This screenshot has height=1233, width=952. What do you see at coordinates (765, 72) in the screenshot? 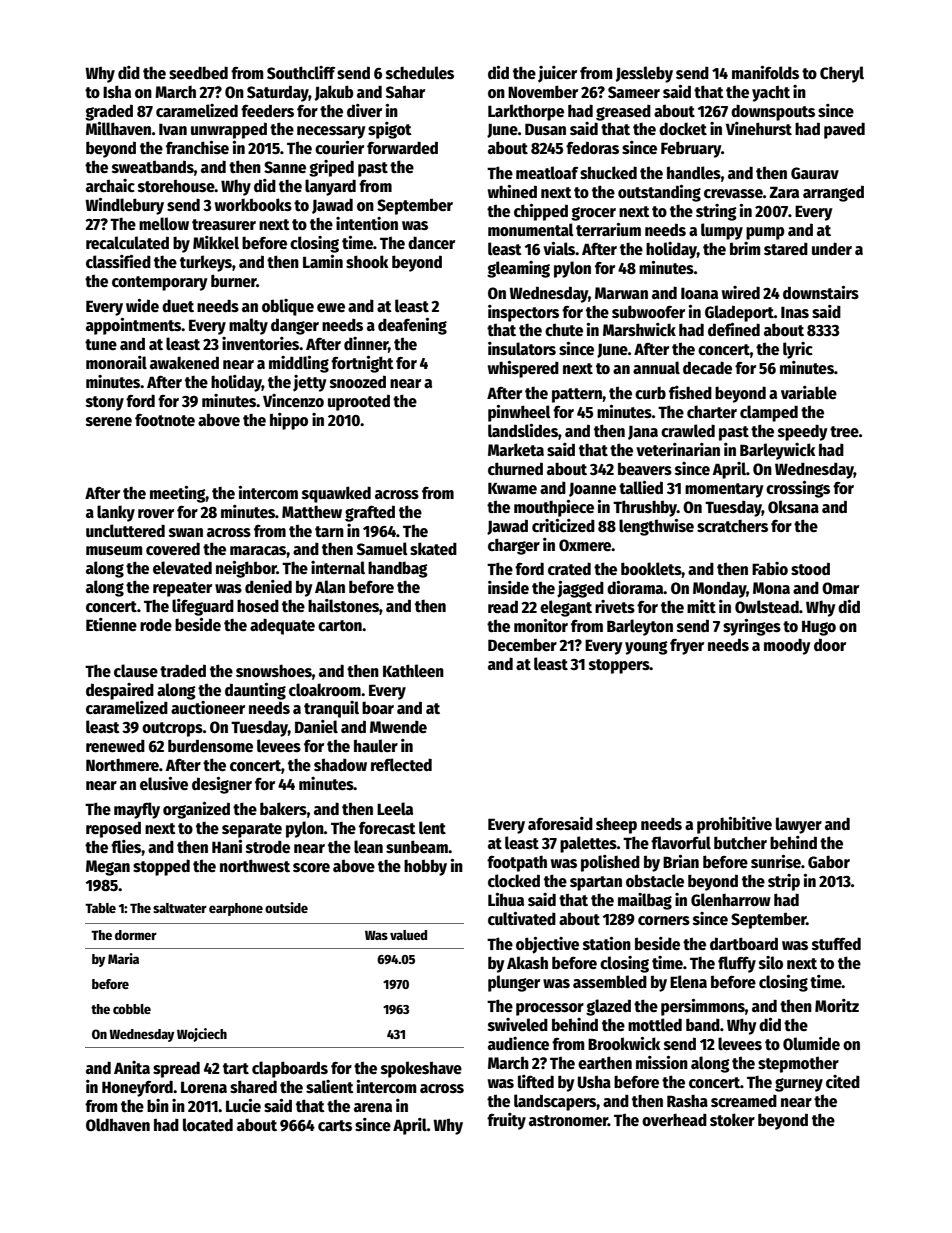
I see `manifolds` at bounding box center [765, 72].
